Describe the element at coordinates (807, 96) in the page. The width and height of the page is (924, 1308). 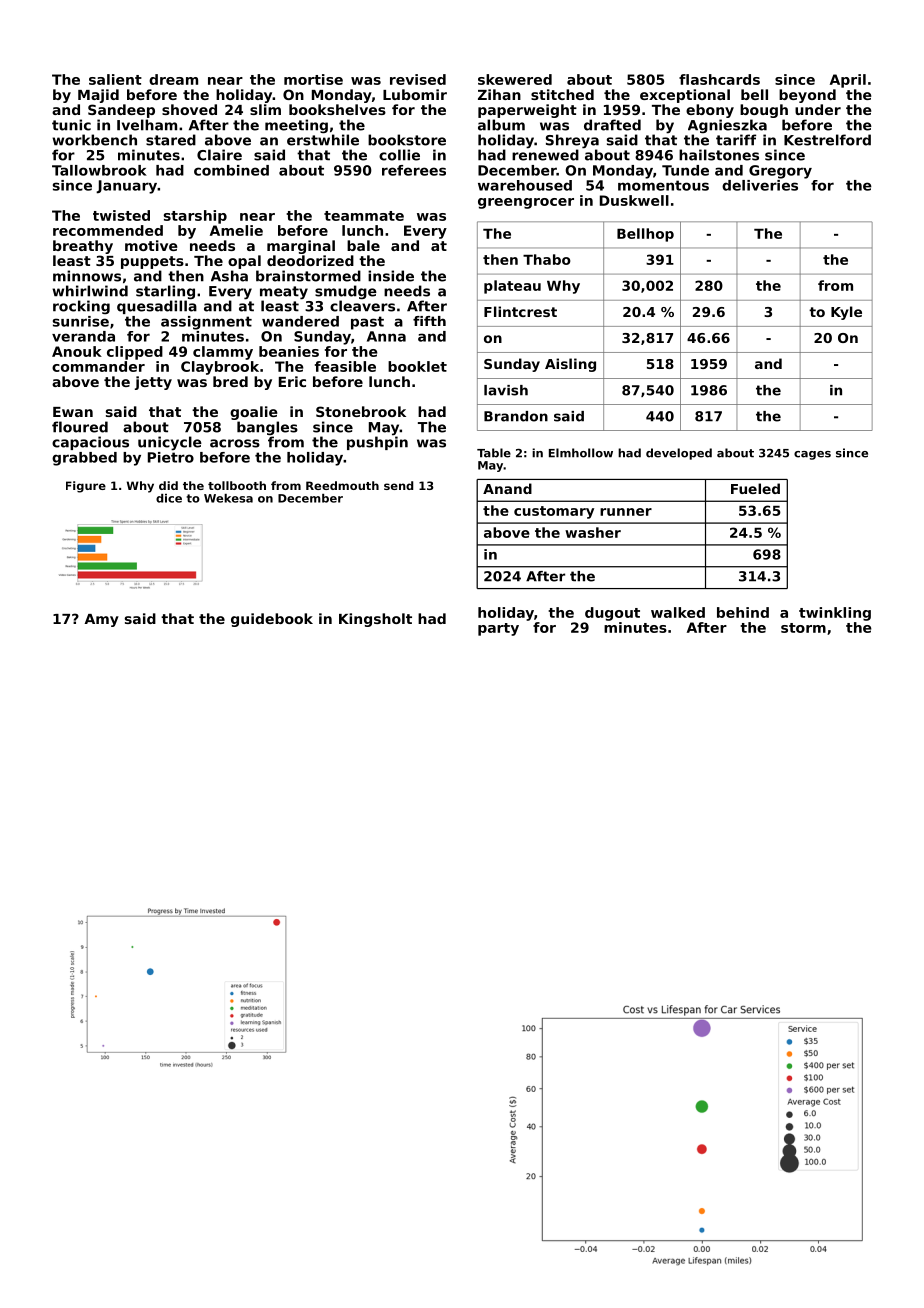
I see `beyond` at that location.
